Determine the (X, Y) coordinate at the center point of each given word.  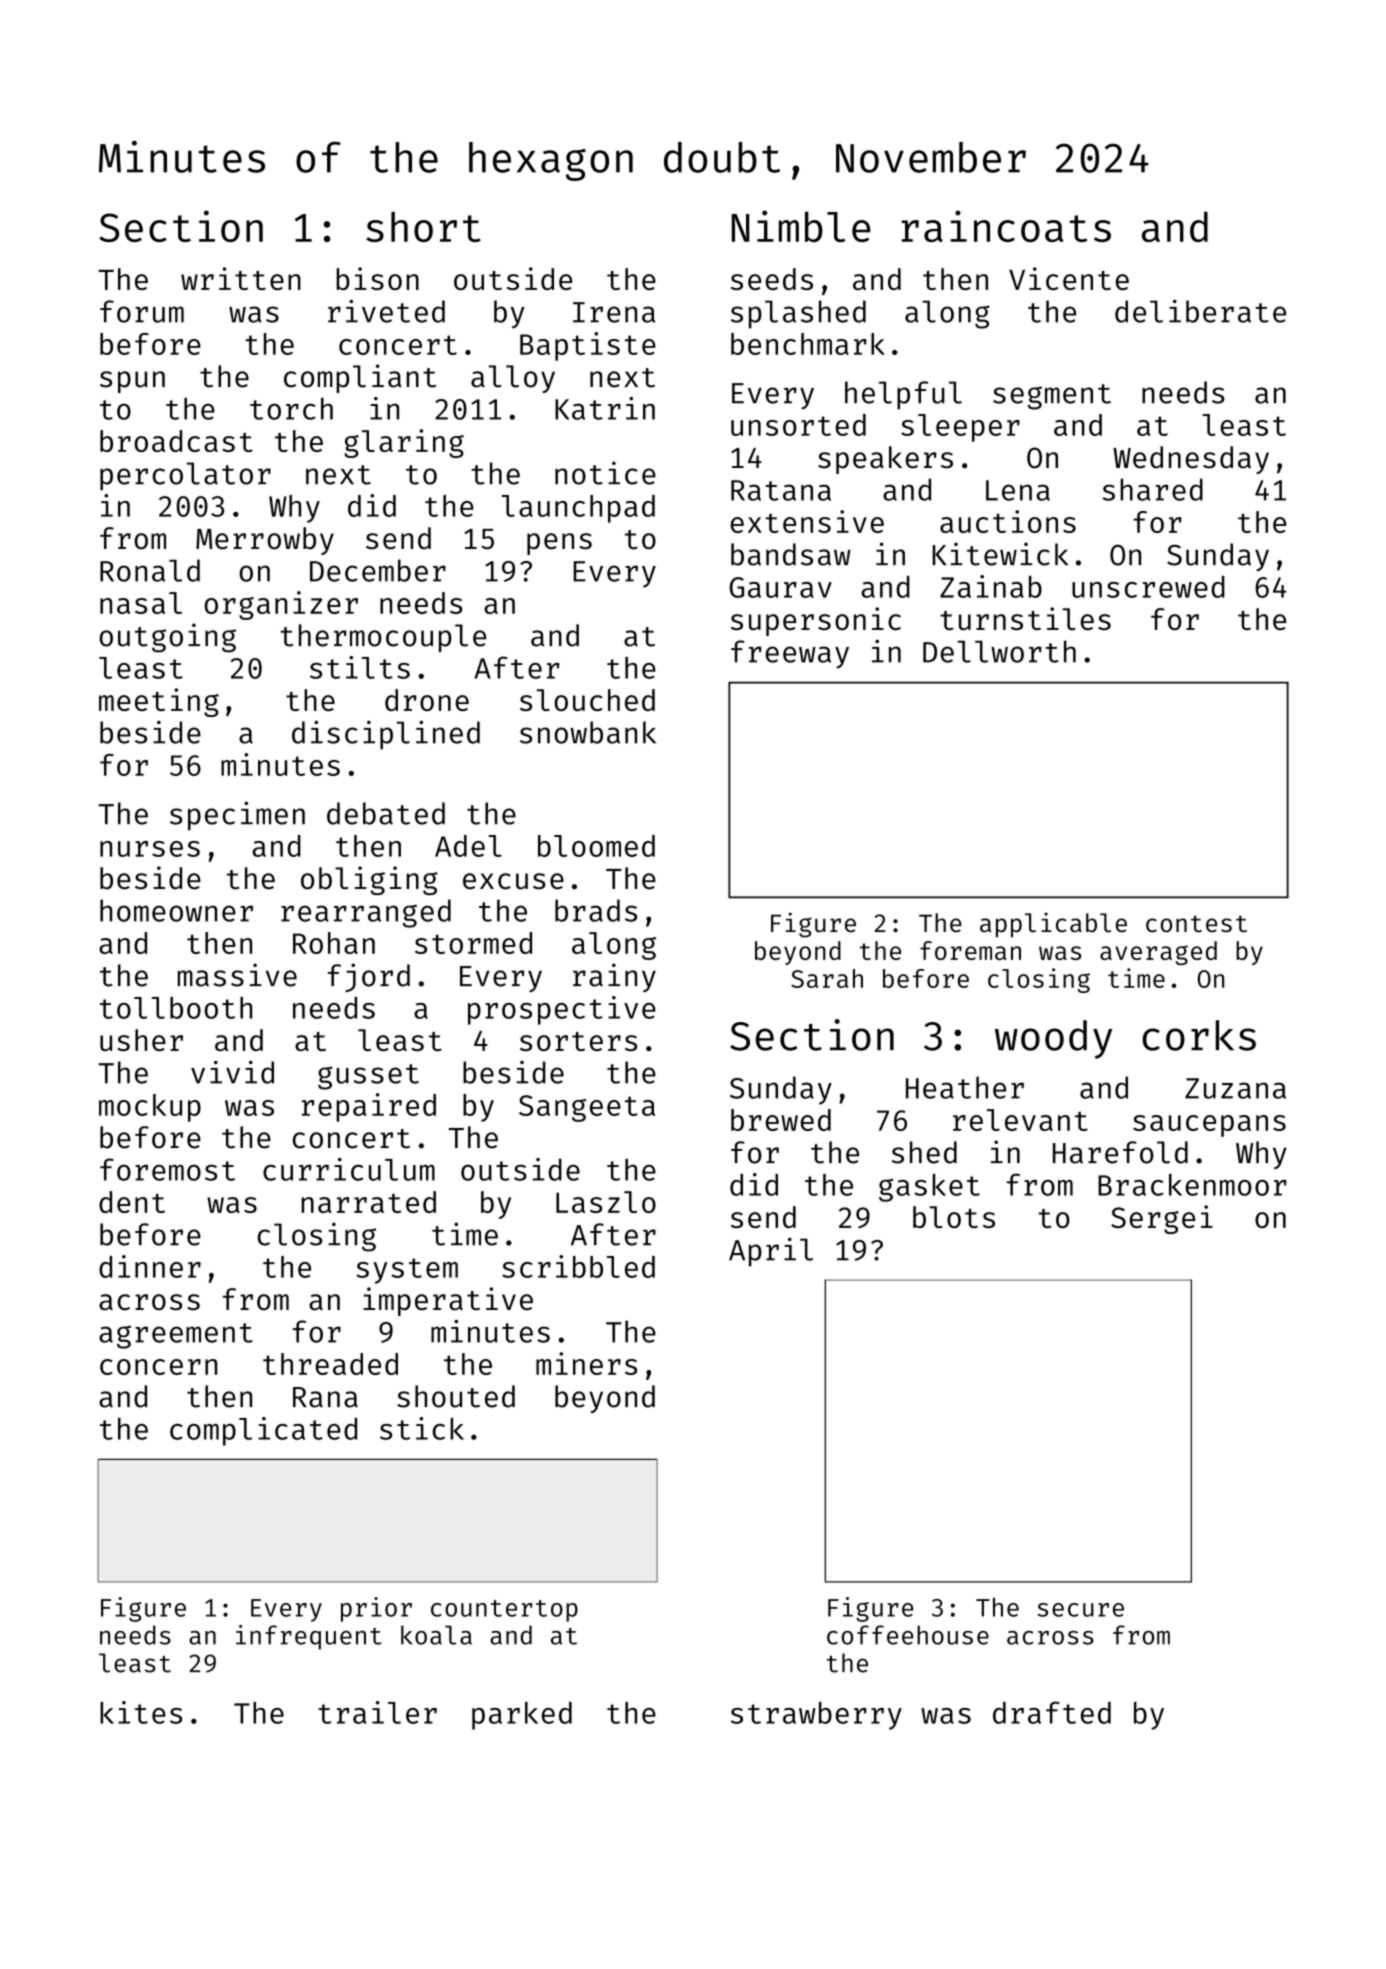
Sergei (1162, 1219)
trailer (377, 1712)
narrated (368, 1202)
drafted (1052, 1712)
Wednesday (1191, 460)
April (771, 1252)
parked (522, 1716)
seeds (772, 279)
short (423, 226)
